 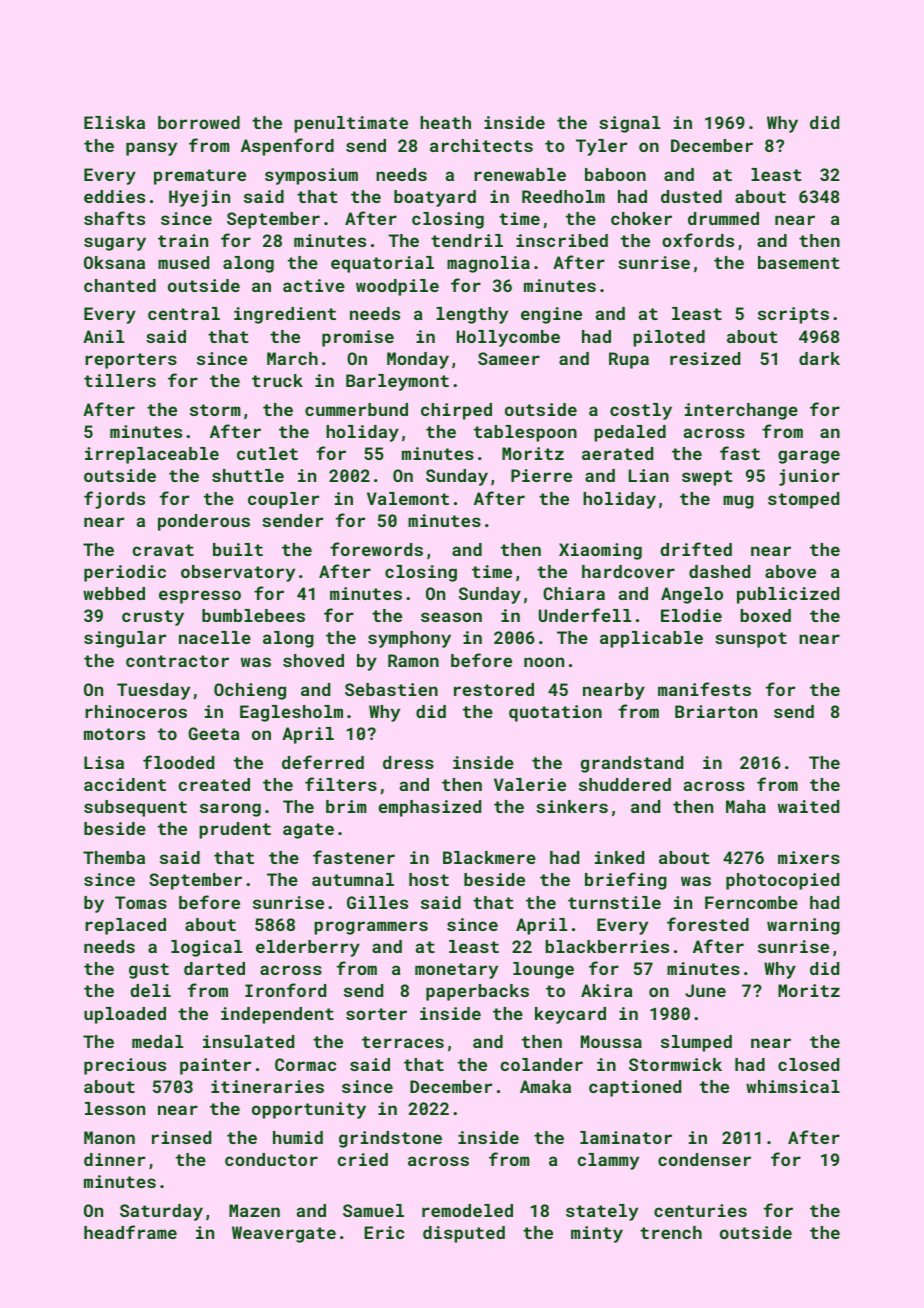 I want to click on penultimate, so click(x=351, y=124).
